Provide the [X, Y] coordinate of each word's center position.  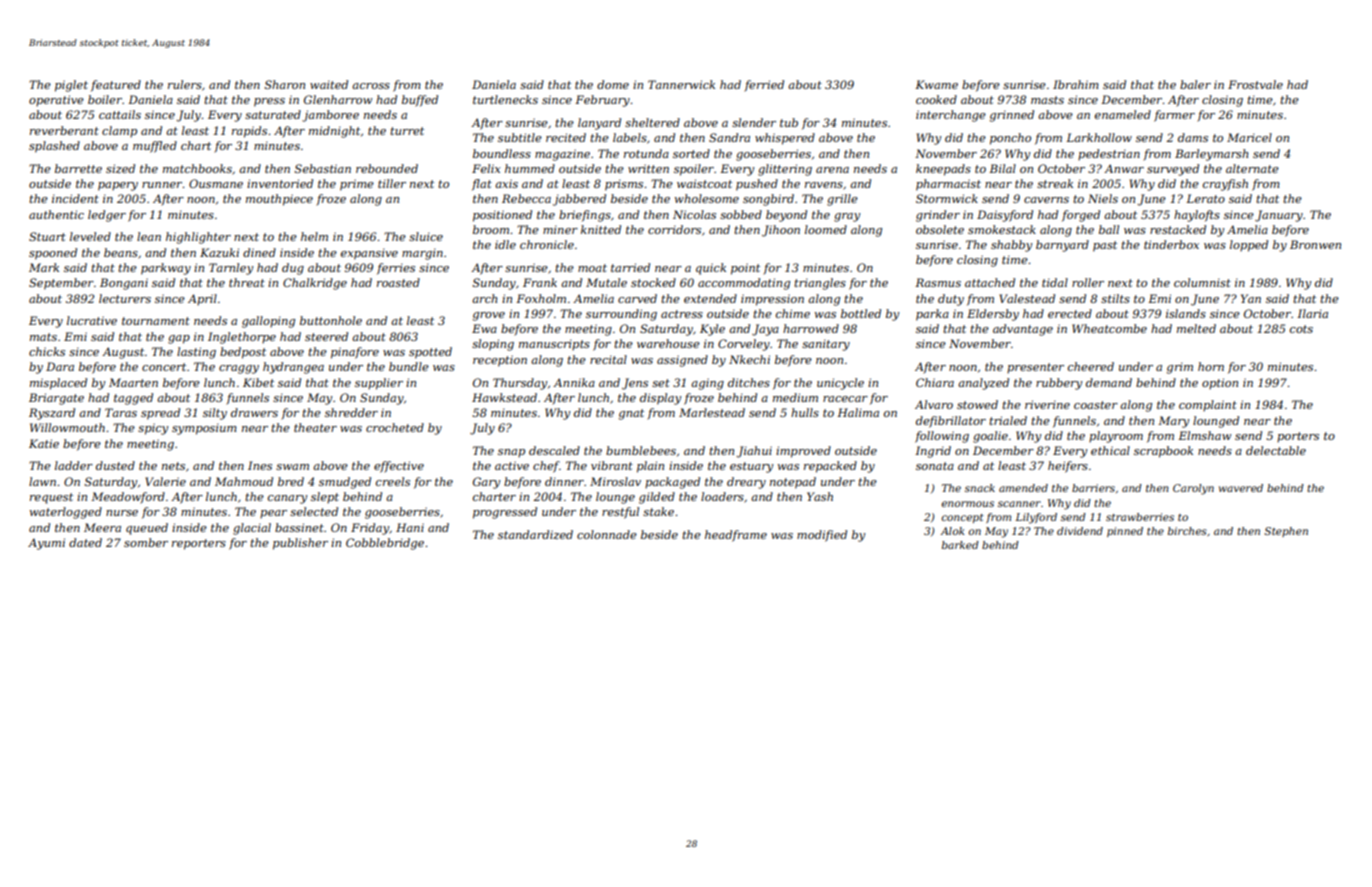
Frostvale [1255, 84]
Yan [1251, 298]
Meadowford [128, 498]
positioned [502, 216]
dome [613, 84]
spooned [53, 254]
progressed [505, 513]
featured [116, 86]
